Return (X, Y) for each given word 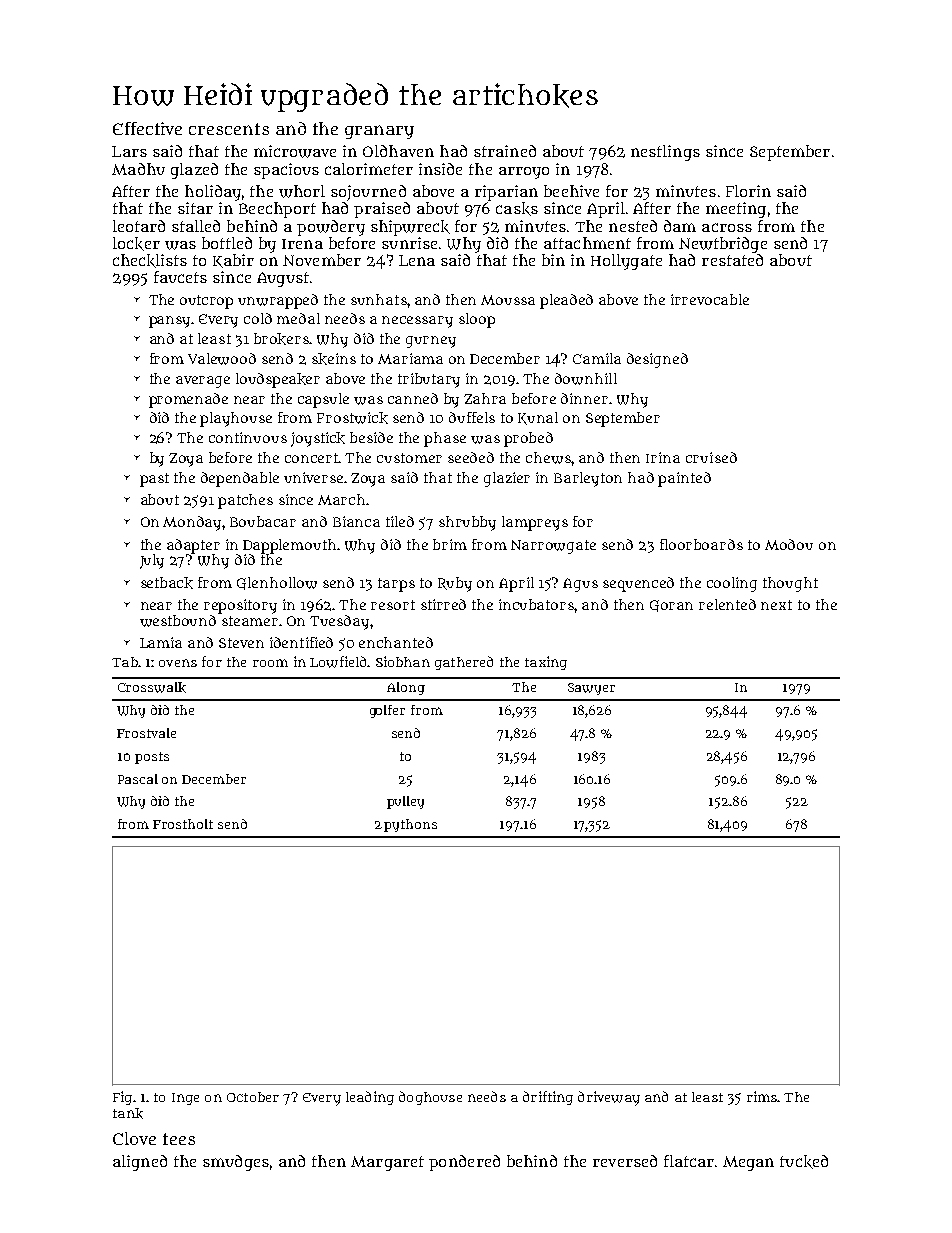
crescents (229, 129)
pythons (410, 825)
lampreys (535, 523)
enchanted (396, 642)
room (270, 663)
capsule (323, 400)
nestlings (665, 153)
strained (505, 151)
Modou (789, 544)
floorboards (701, 544)
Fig (122, 1098)
